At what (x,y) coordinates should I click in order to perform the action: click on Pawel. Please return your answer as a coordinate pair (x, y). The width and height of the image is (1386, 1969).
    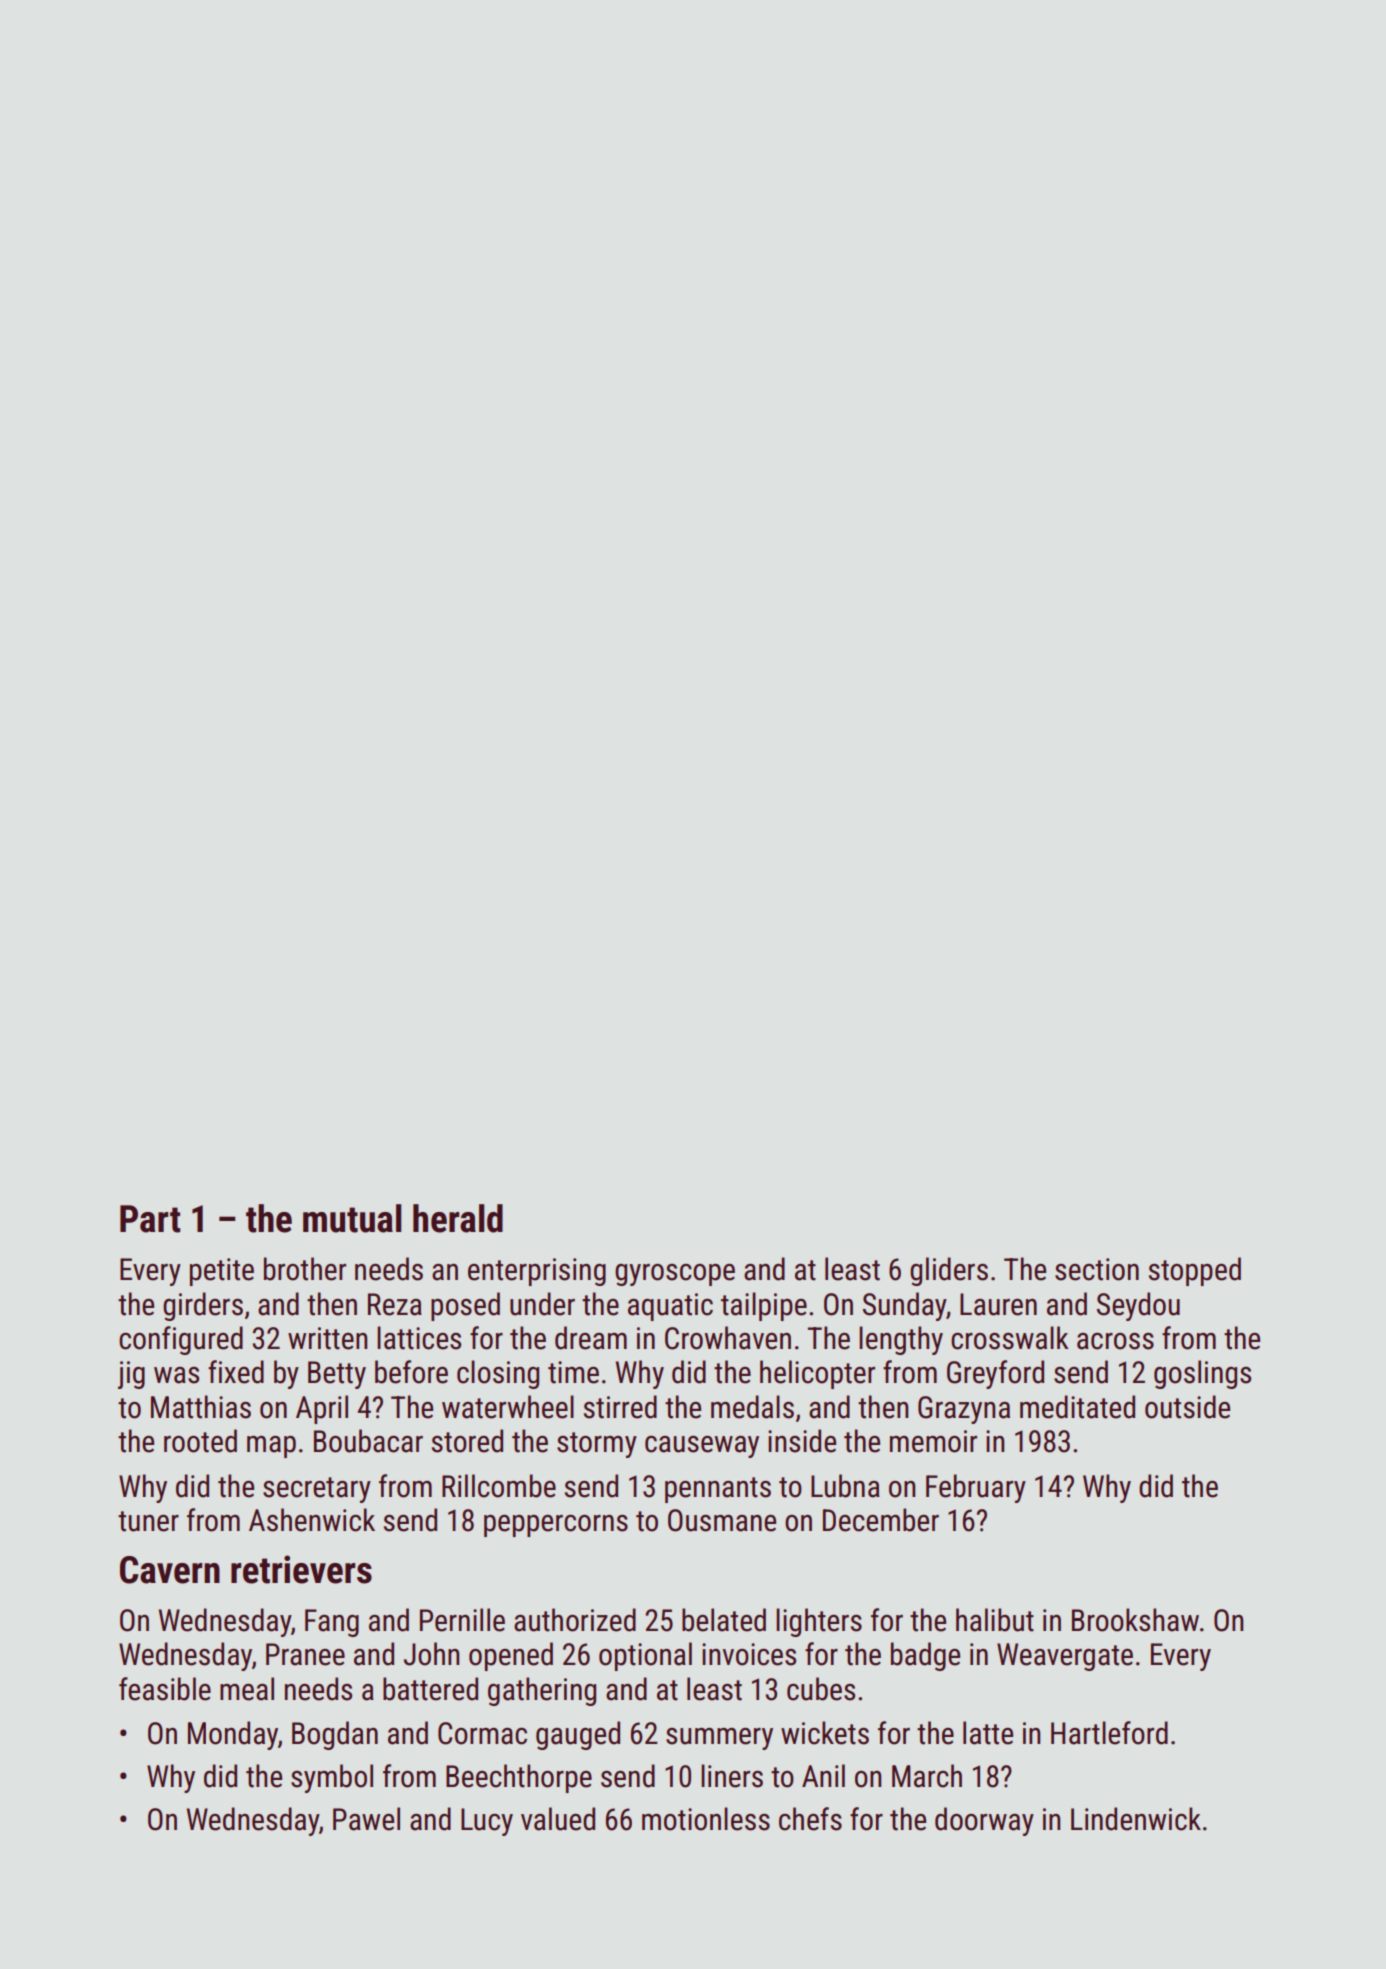
    Looking at the image, I should click on (366, 1819).
